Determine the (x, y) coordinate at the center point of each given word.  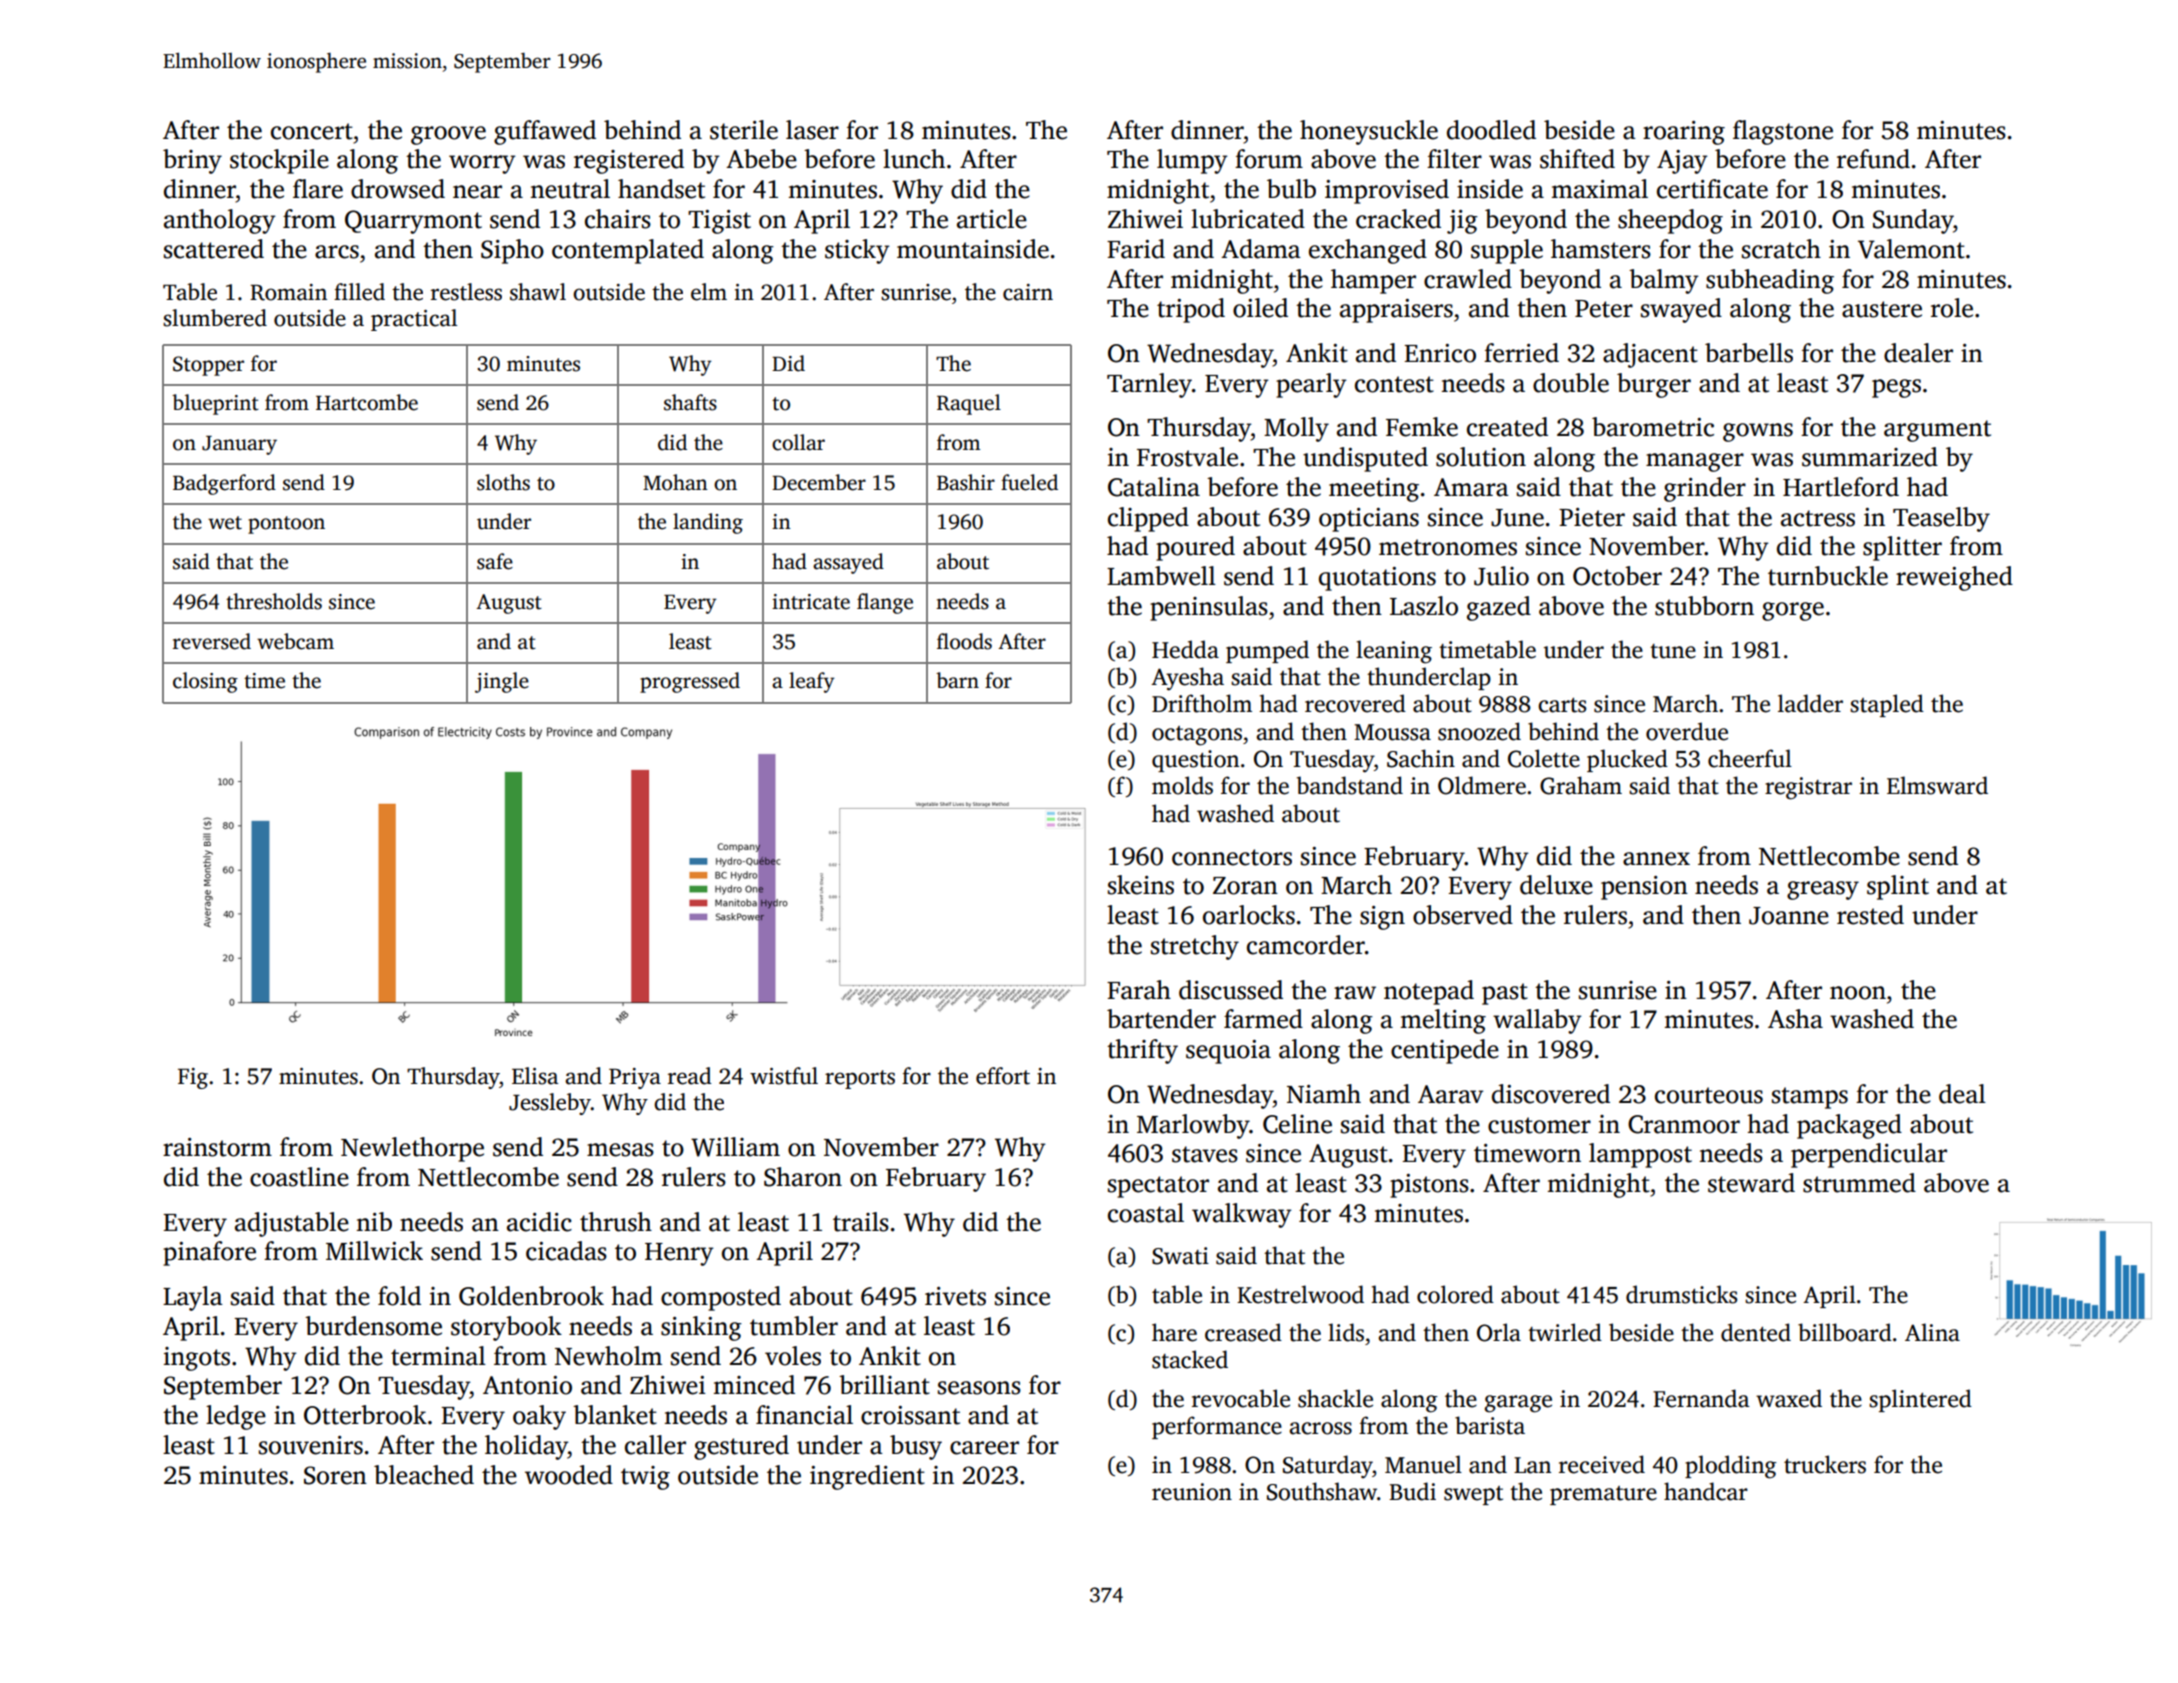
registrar (1808, 788)
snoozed (1479, 731)
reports (860, 1079)
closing (205, 682)
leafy (812, 682)
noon (1858, 993)
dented (1756, 1332)
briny (192, 161)
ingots (197, 1359)
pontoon (286, 525)
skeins (1141, 885)
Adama (1261, 249)
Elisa (535, 1076)
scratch (1781, 249)
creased (1243, 1332)
